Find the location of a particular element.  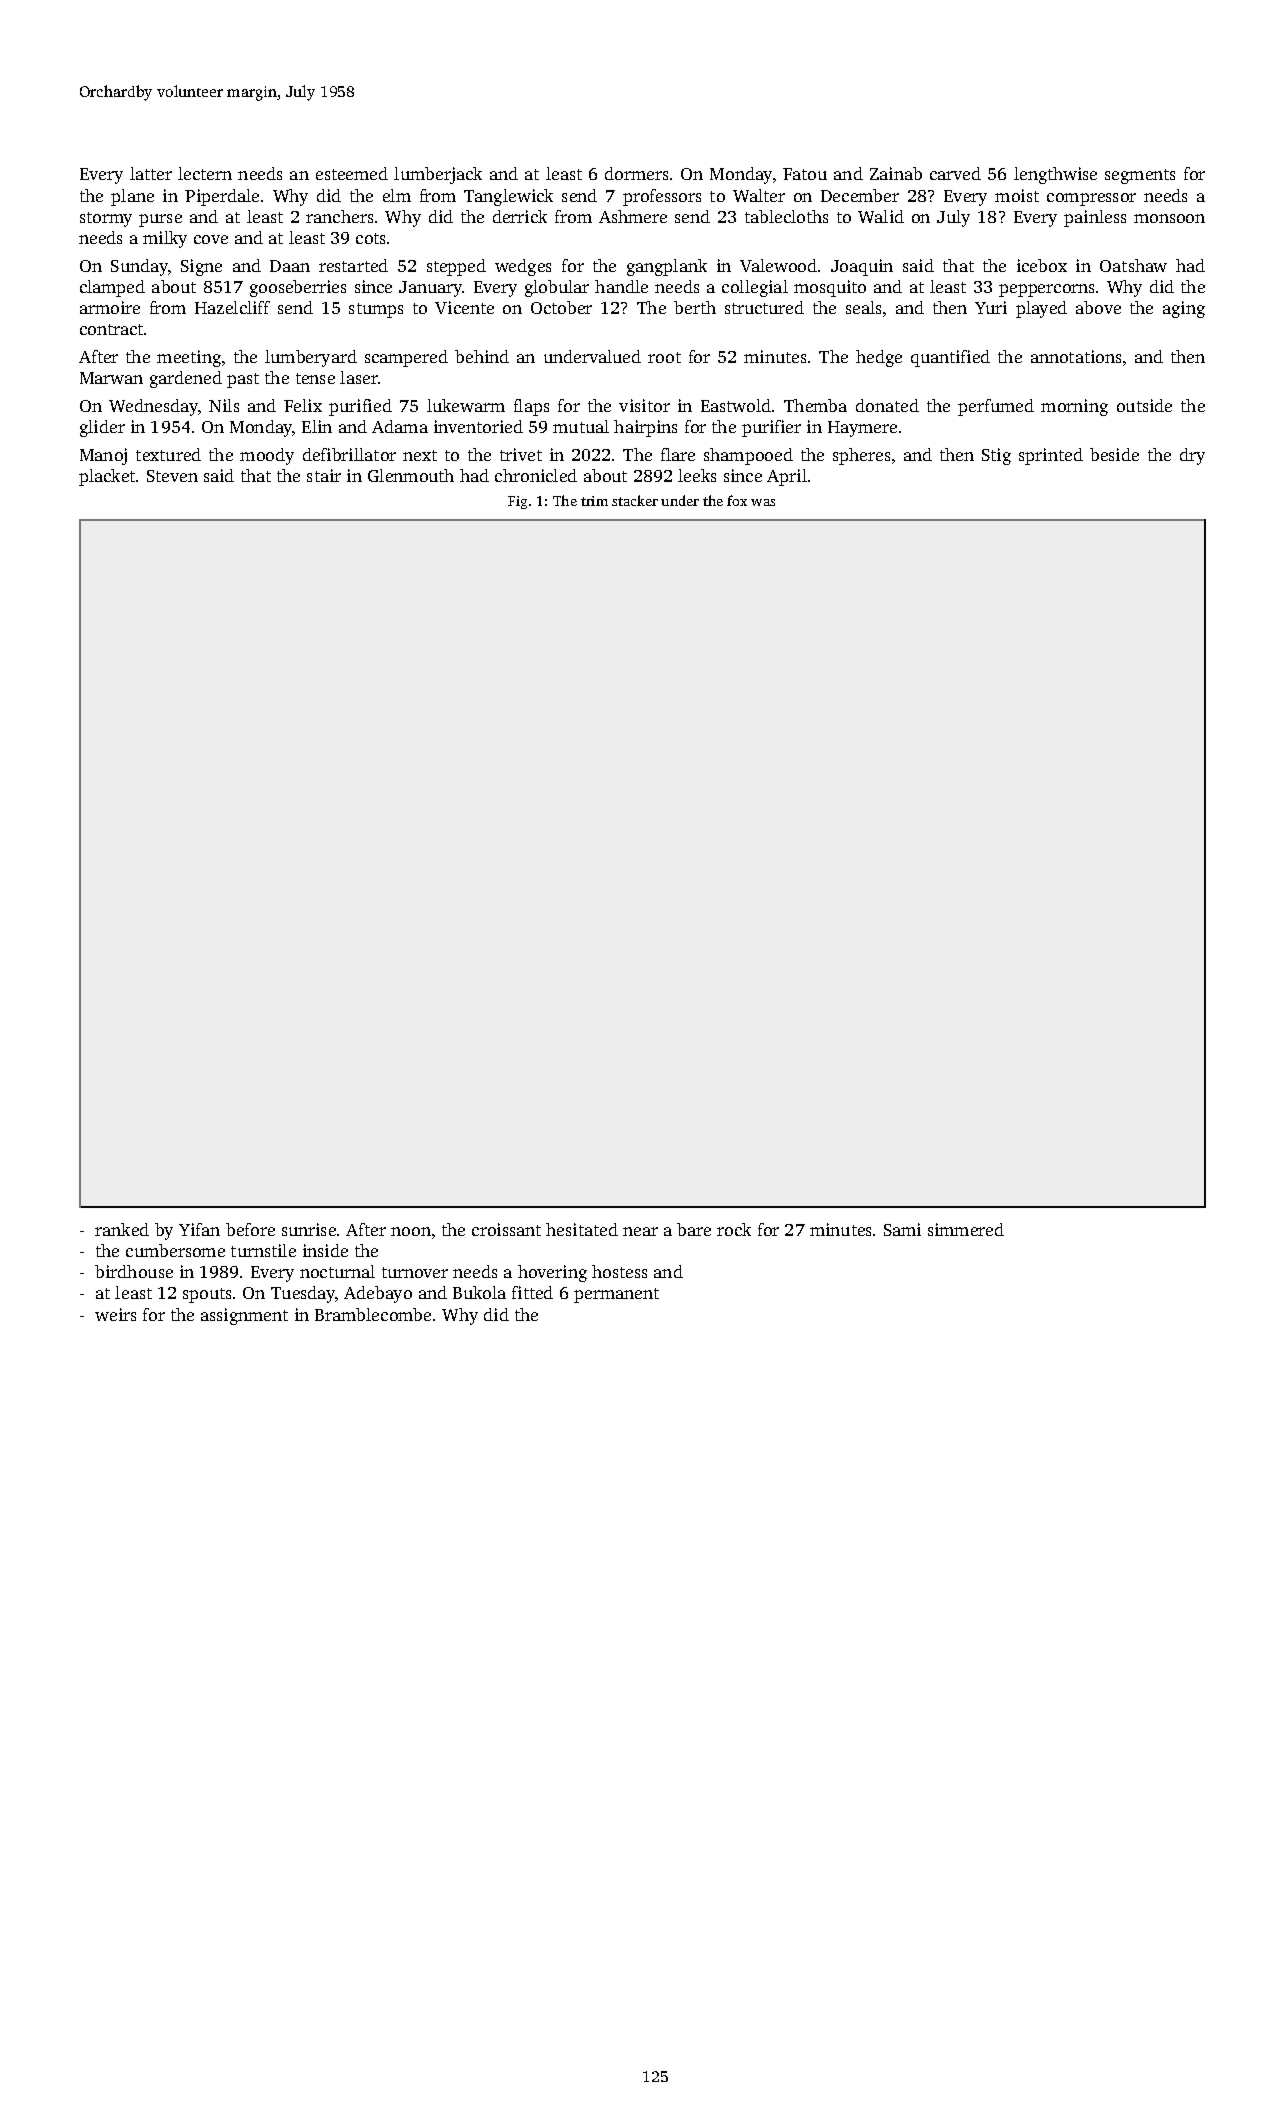

Sami is located at coordinates (902, 1229).
